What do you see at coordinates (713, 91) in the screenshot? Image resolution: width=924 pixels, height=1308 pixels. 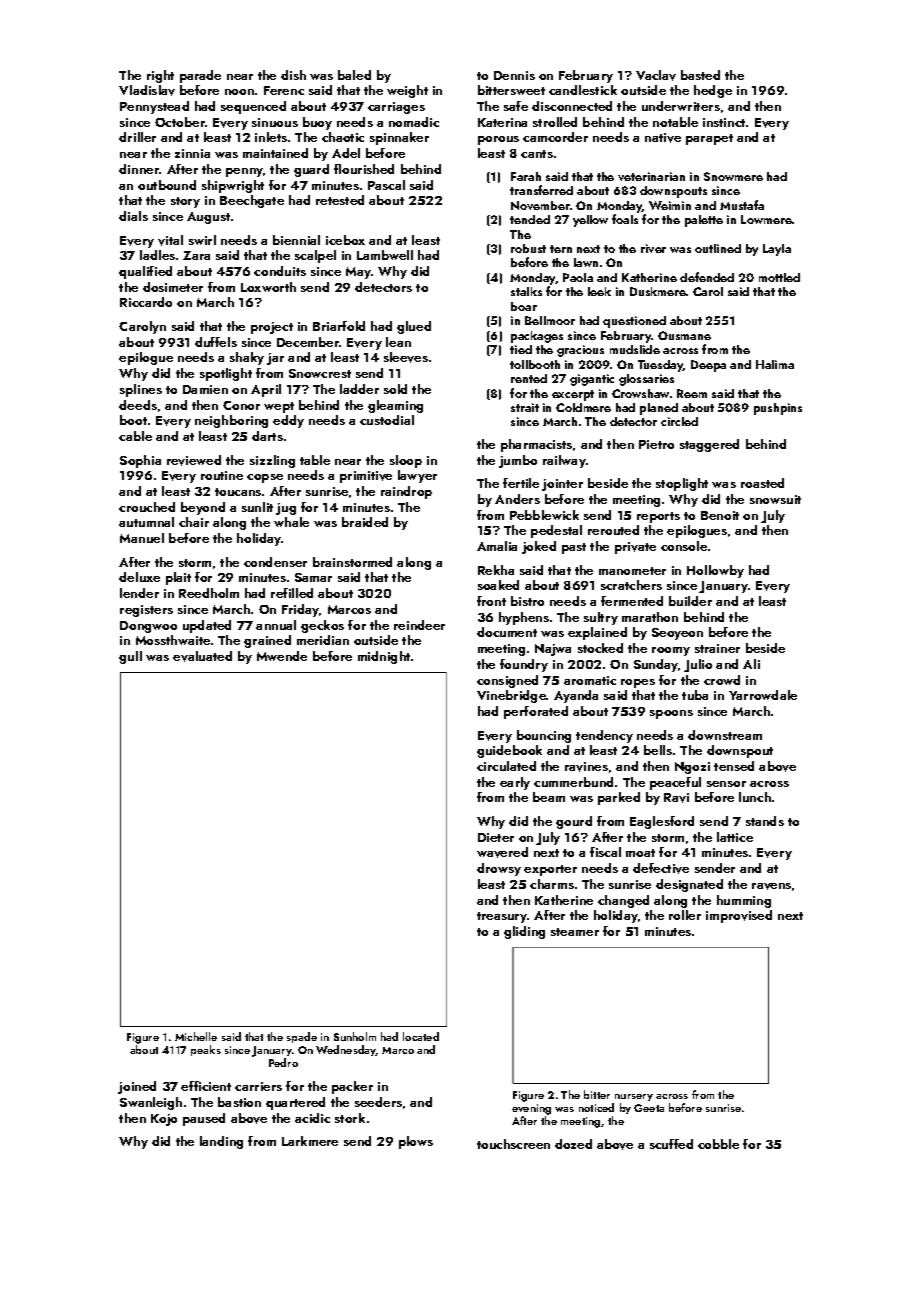 I see `hedge` at bounding box center [713, 91].
